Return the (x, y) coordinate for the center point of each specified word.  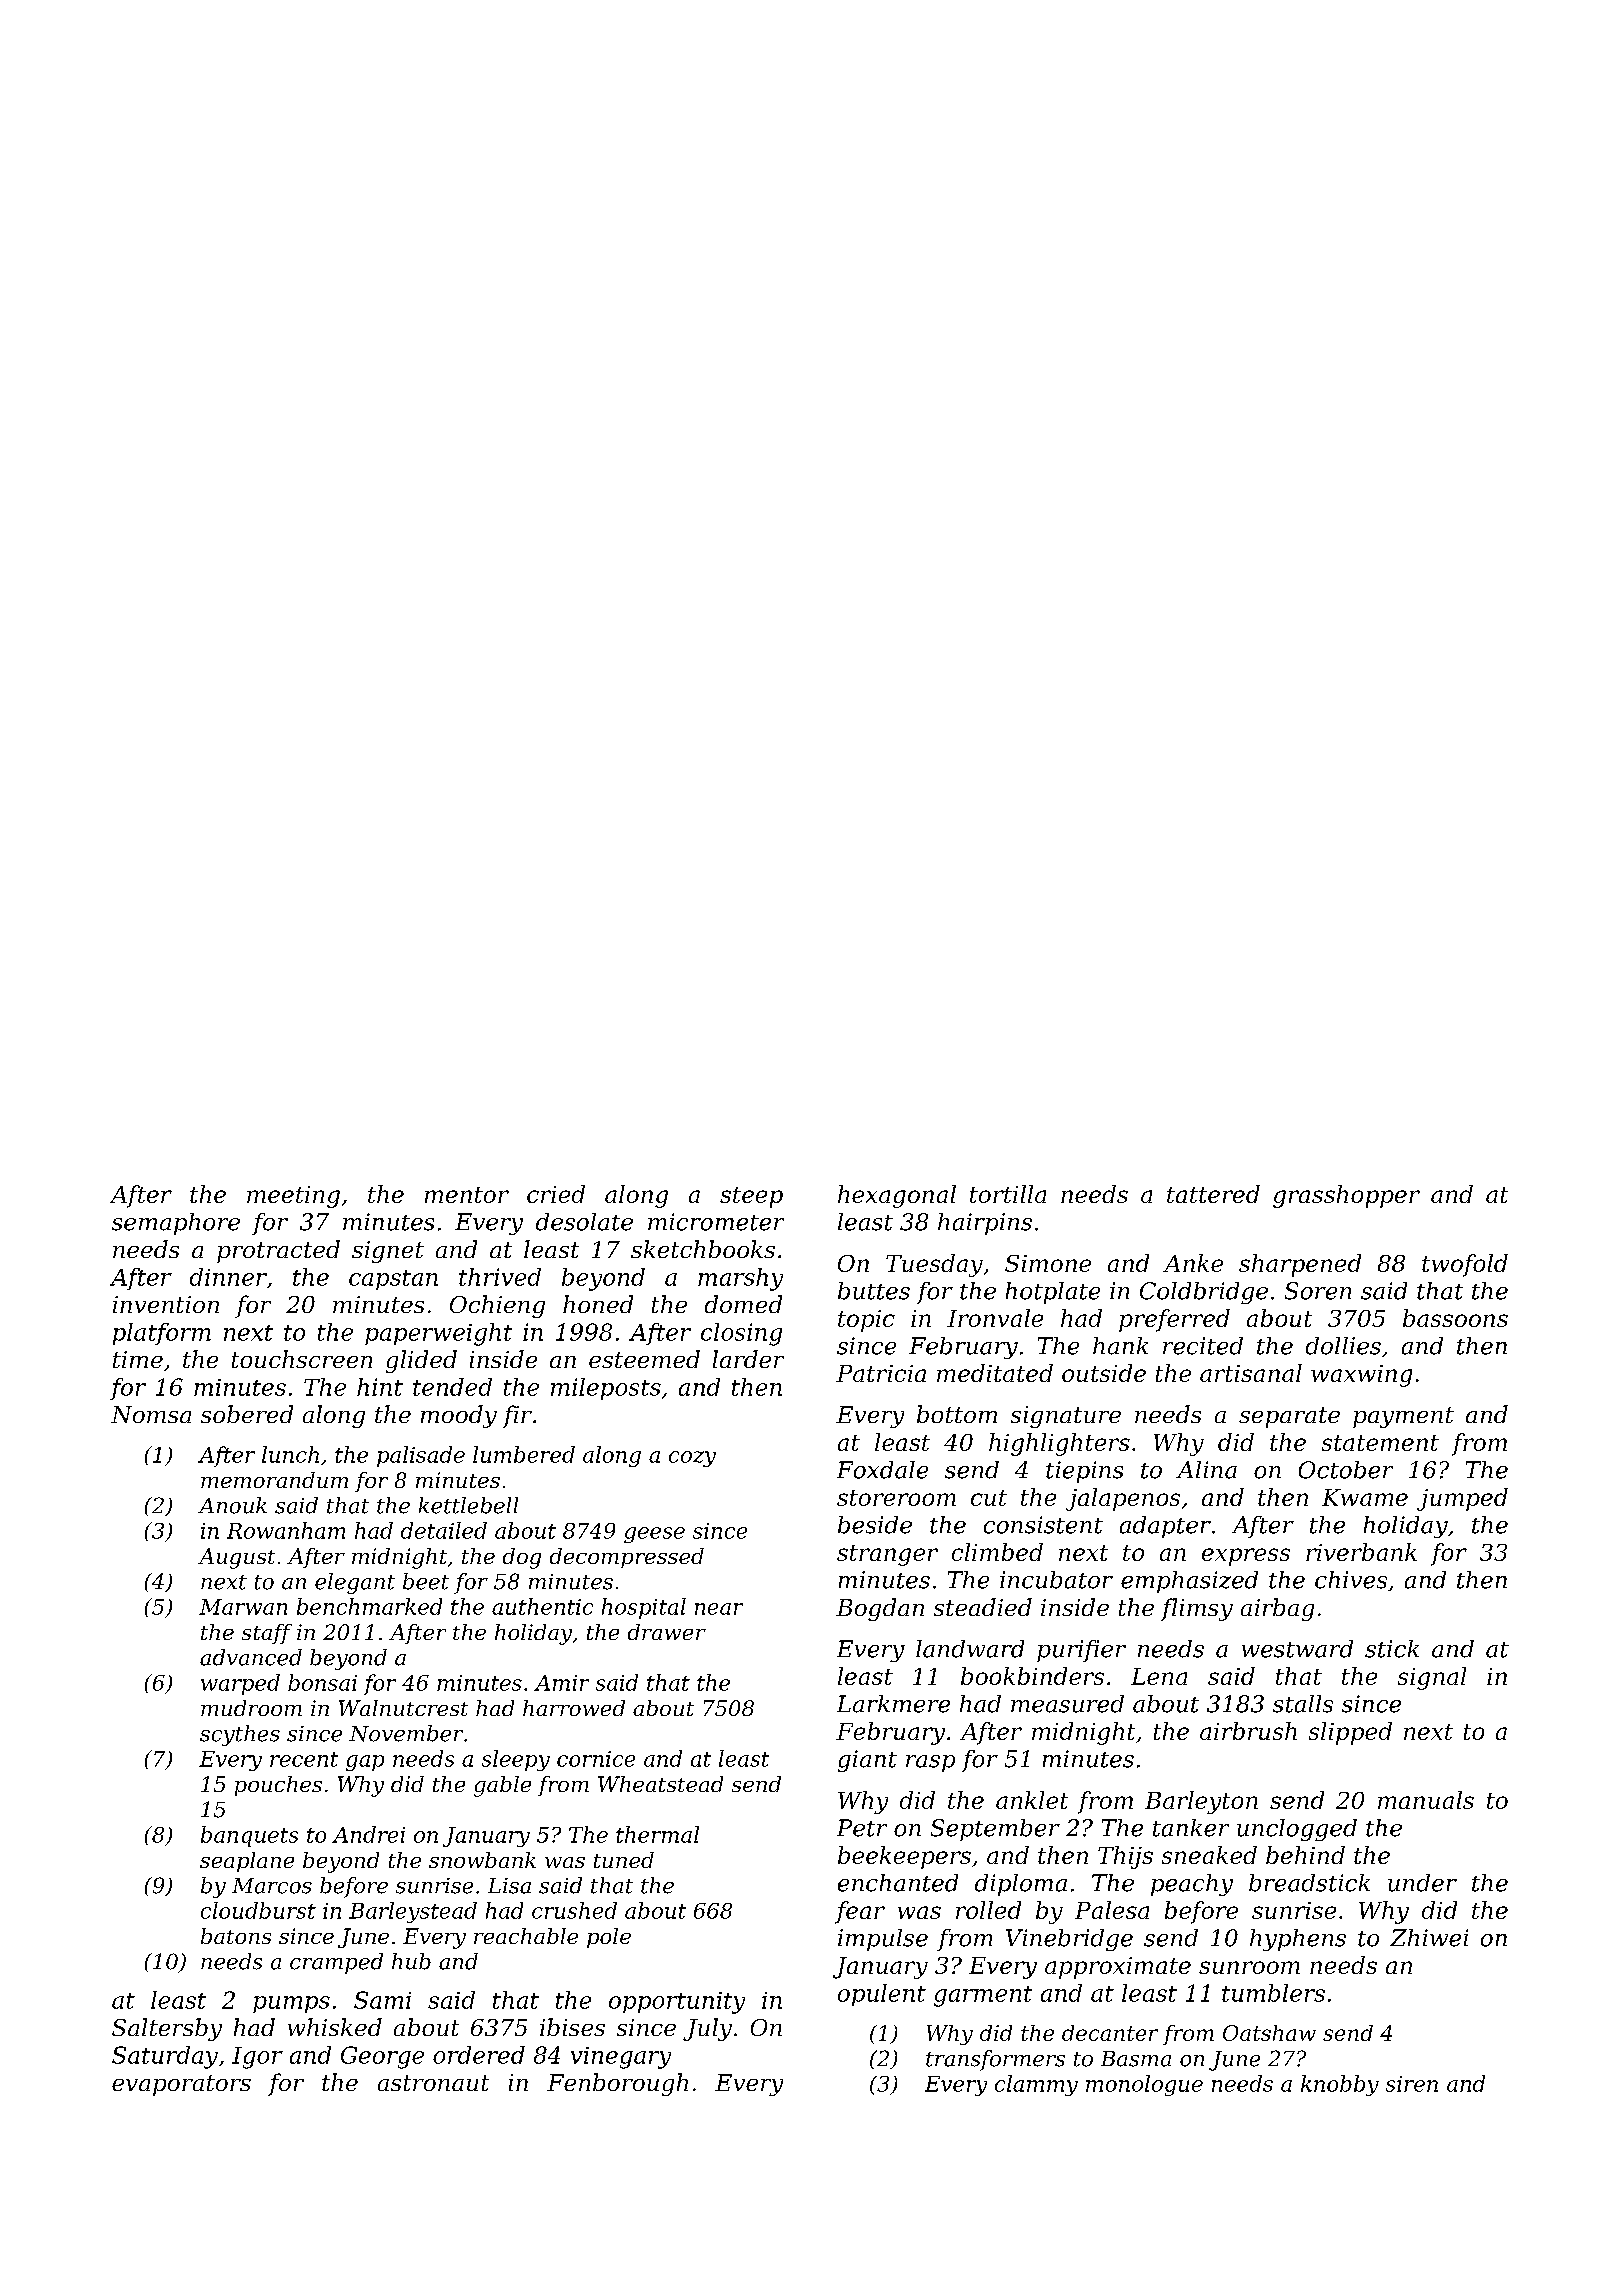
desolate (584, 1222)
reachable (526, 1936)
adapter (1165, 1527)
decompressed (627, 1558)
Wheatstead (660, 1784)
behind (1305, 1855)
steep (751, 1197)
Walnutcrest (403, 1708)
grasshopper (1346, 1196)
